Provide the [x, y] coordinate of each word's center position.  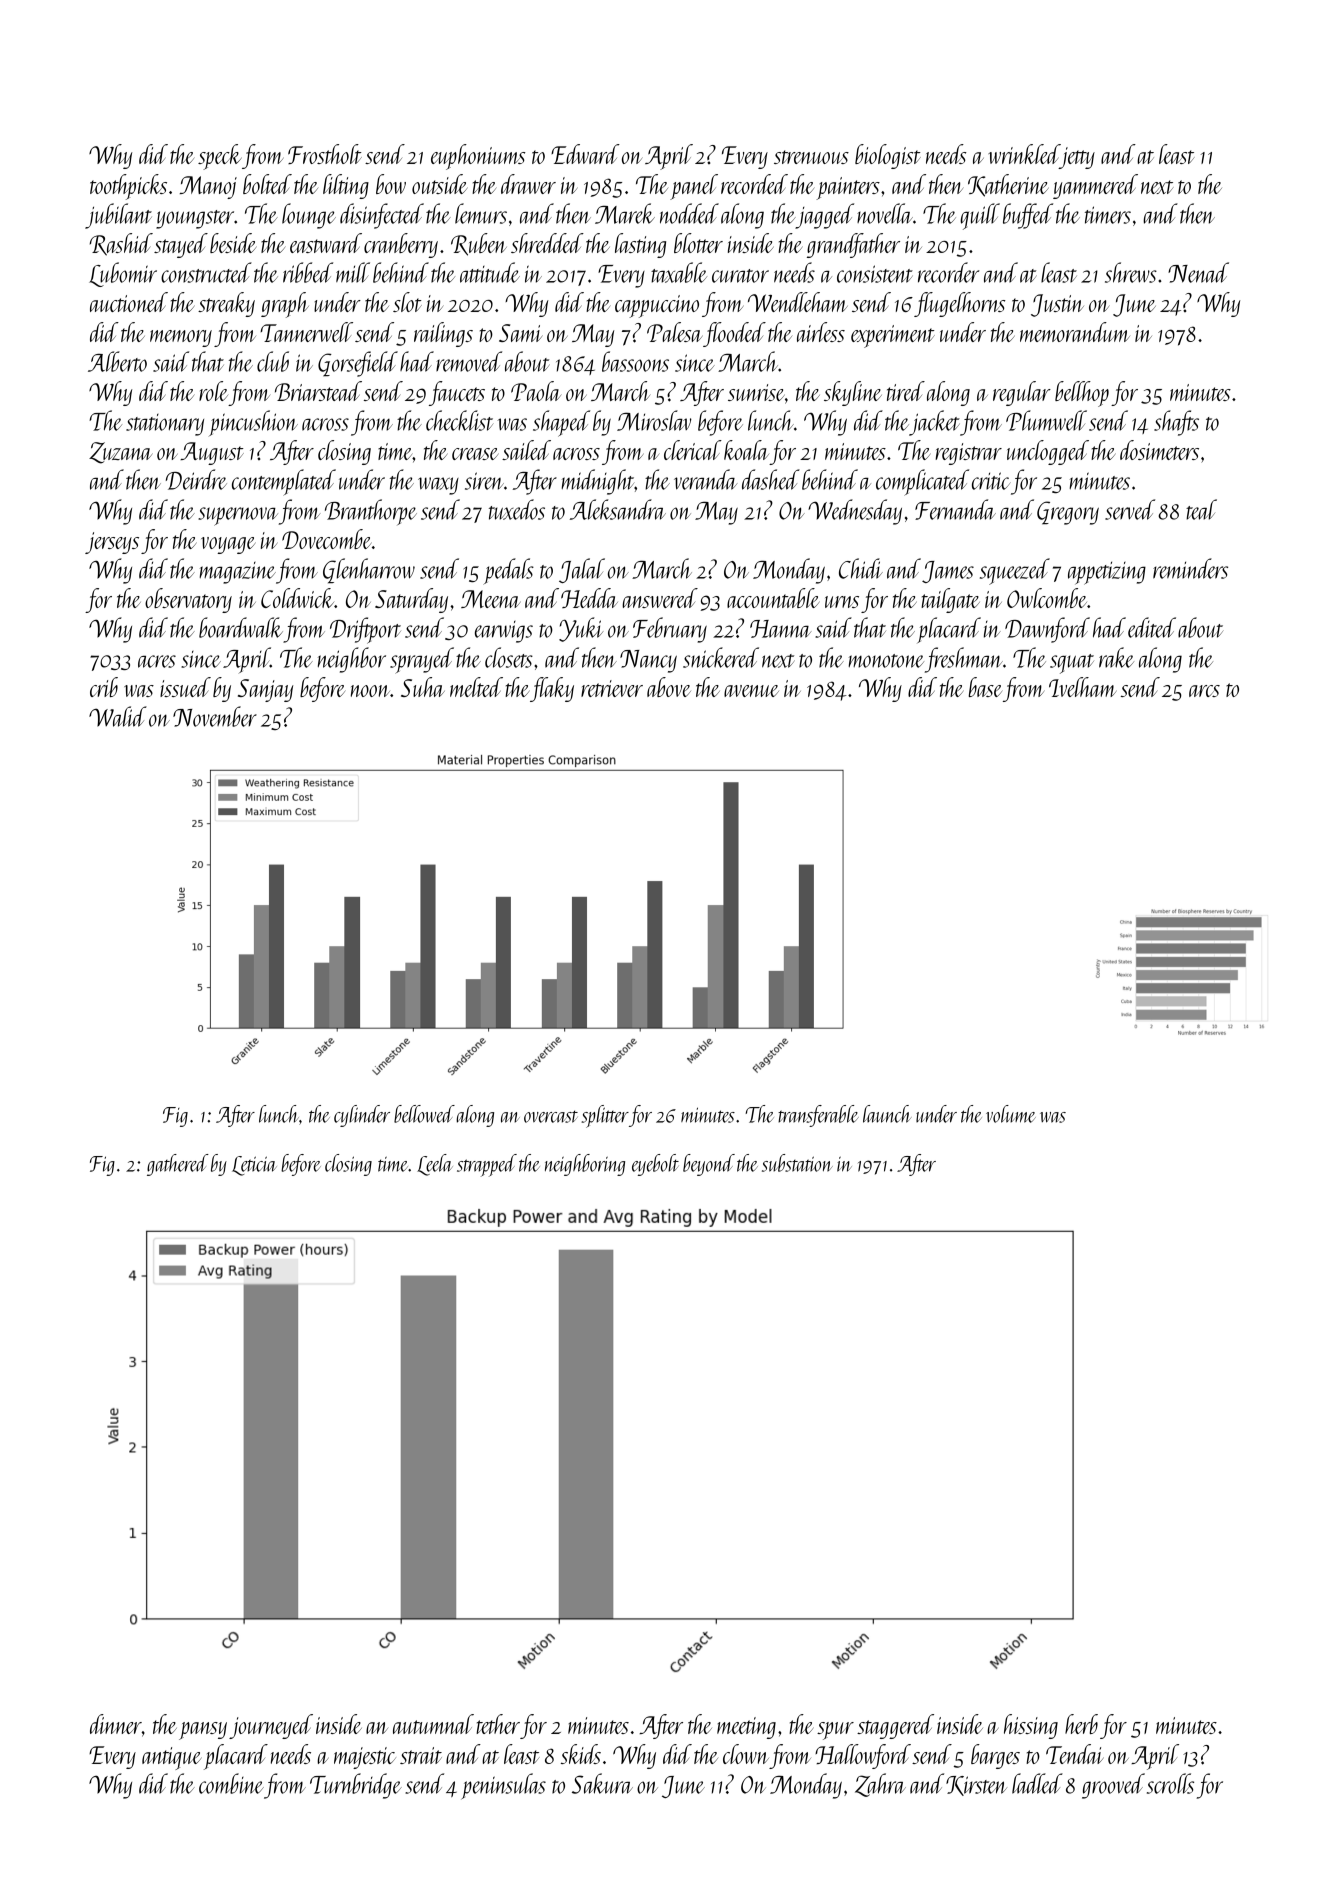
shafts [1176, 423]
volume [1011, 1114]
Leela [435, 1165]
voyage [228, 545]
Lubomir [123, 274]
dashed [771, 479]
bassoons [635, 361]
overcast [551, 1116]
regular [1022, 393]
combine [231, 1783]
